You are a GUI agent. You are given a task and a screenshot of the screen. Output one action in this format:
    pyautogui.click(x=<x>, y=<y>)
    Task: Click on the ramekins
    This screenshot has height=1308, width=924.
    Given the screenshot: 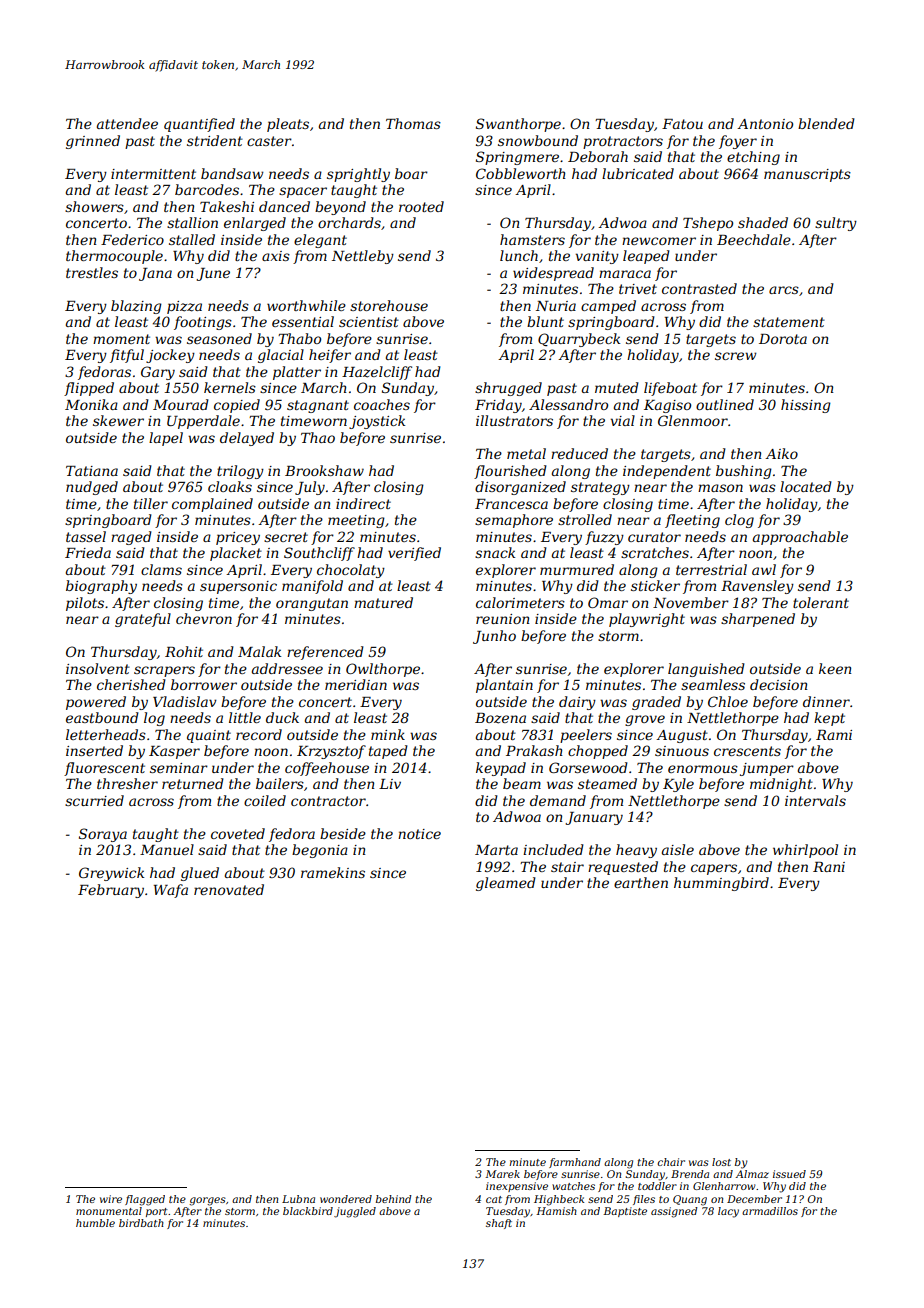 What is the action you would take?
    pyautogui.click(x=333, y=872)
